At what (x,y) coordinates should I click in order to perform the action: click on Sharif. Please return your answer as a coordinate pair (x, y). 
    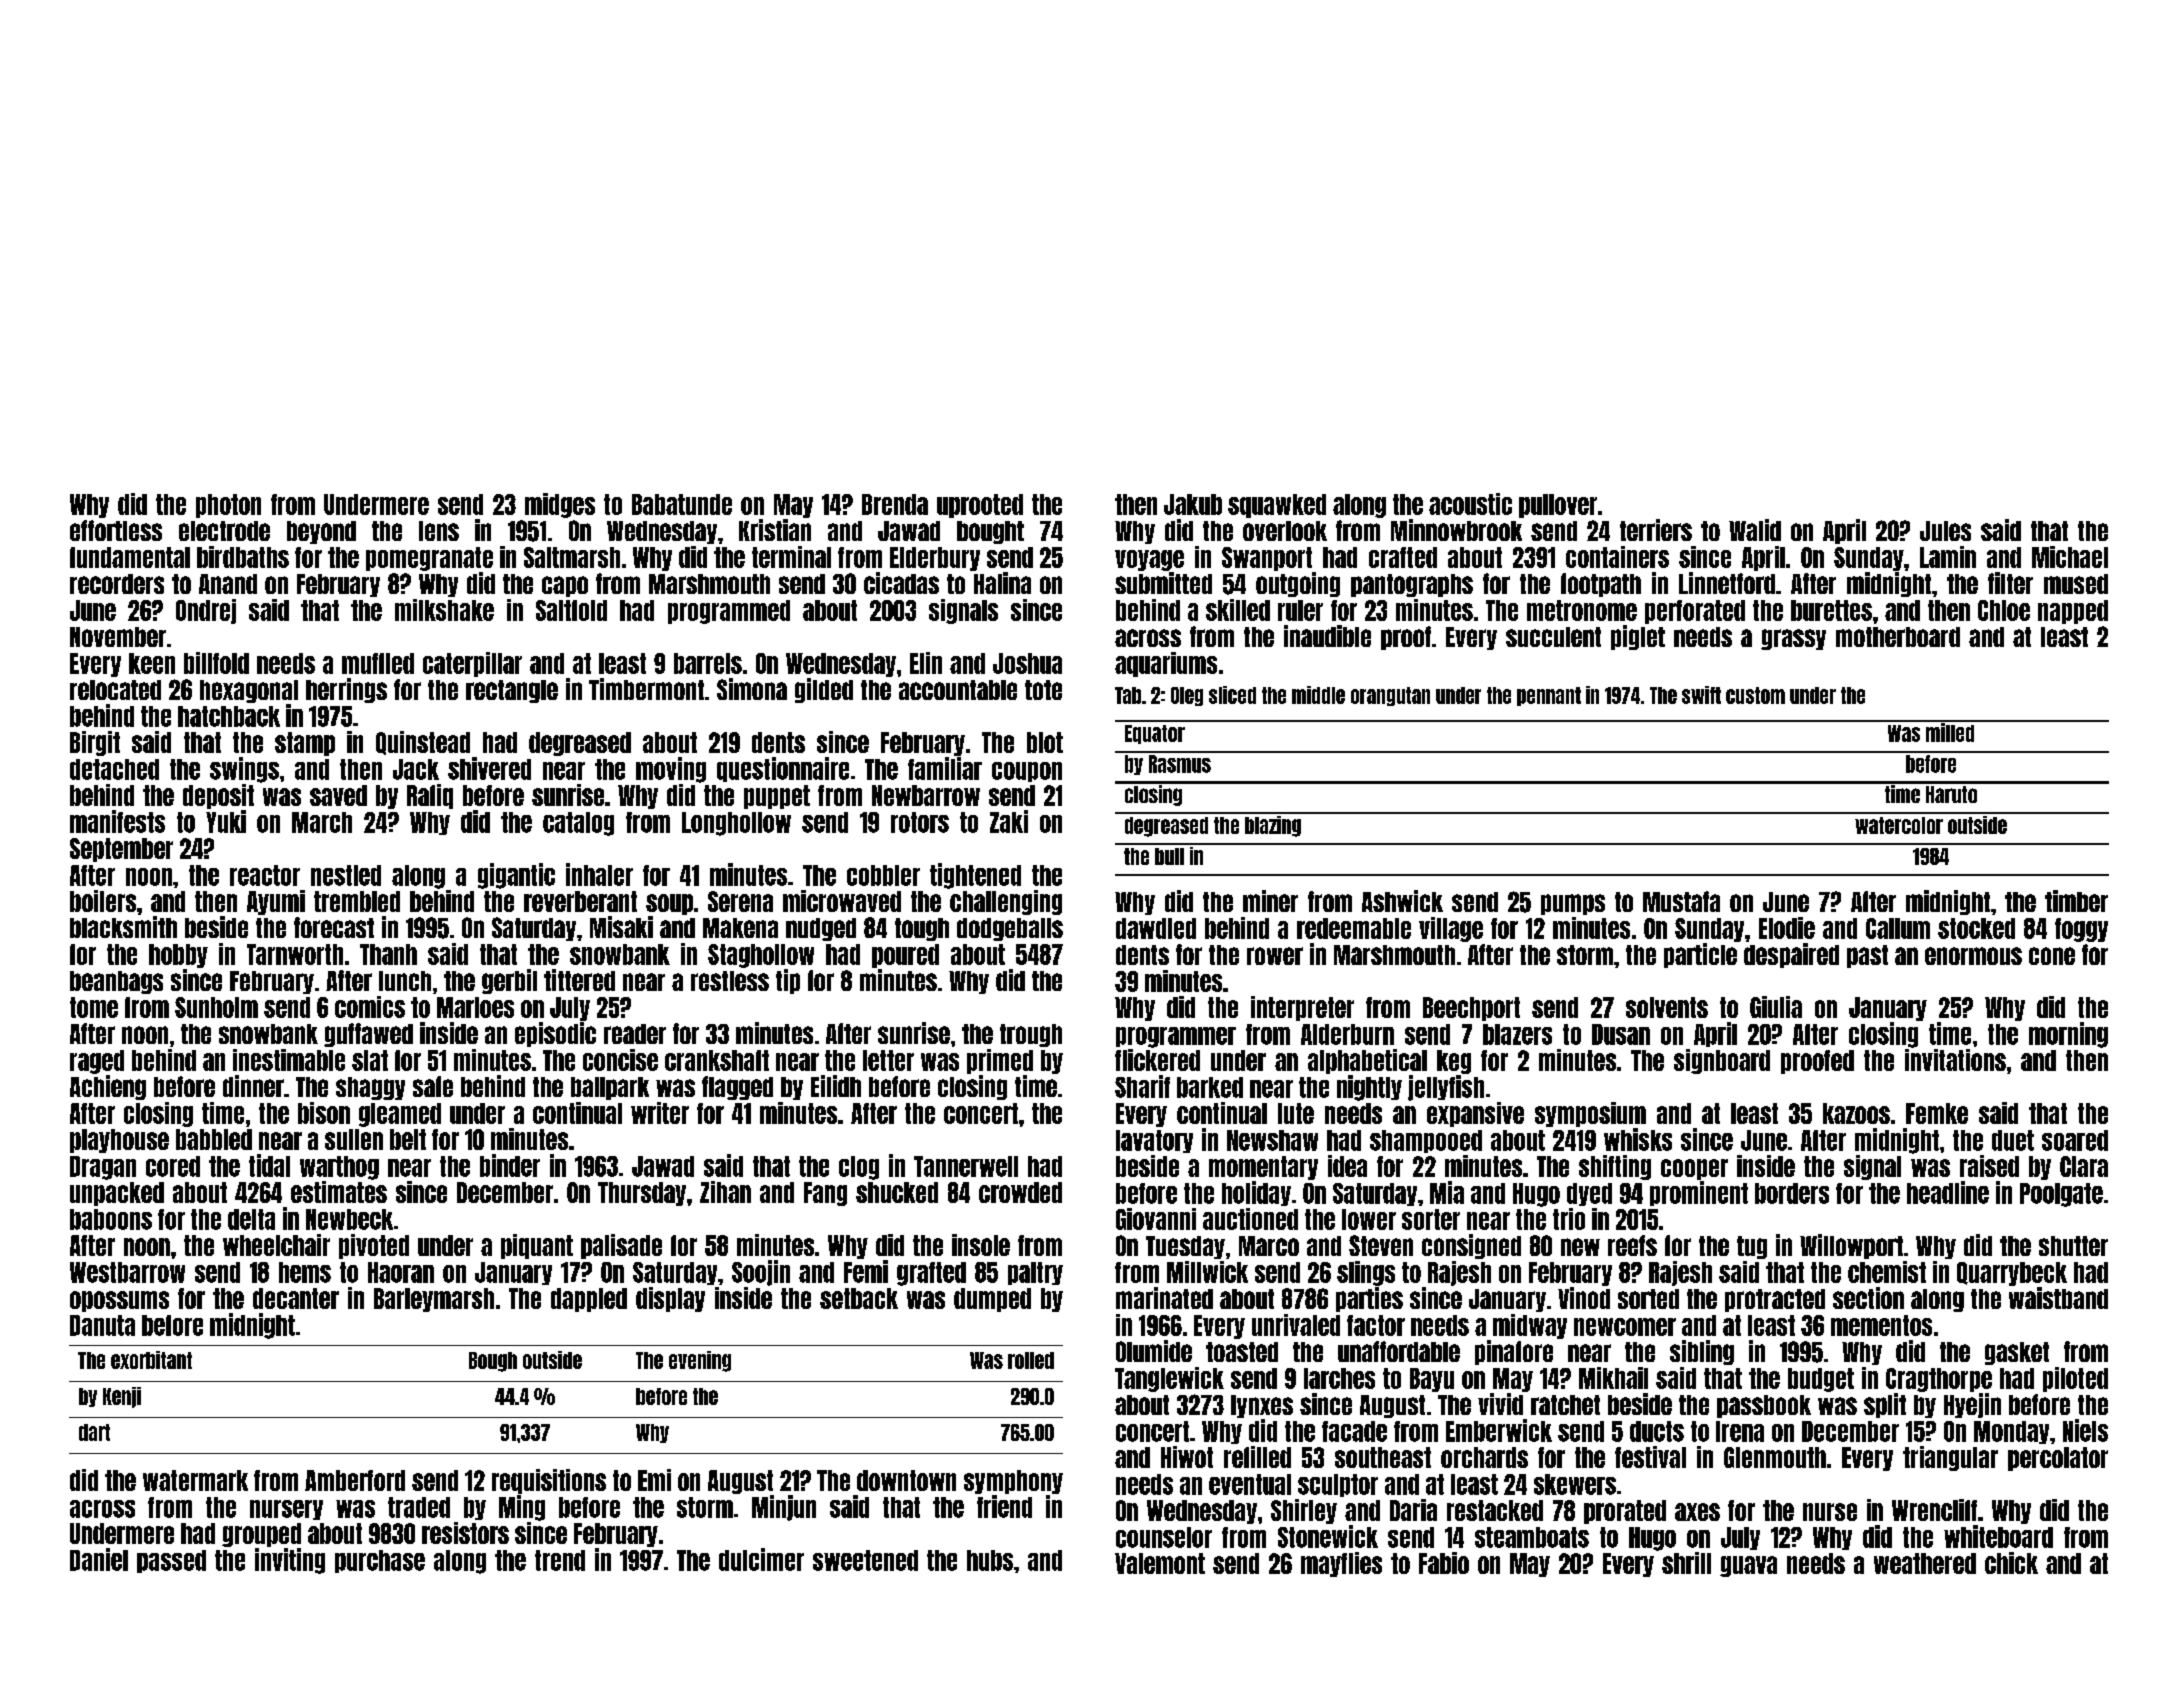
    Looking at the image, I should click on (1142, 1086).
